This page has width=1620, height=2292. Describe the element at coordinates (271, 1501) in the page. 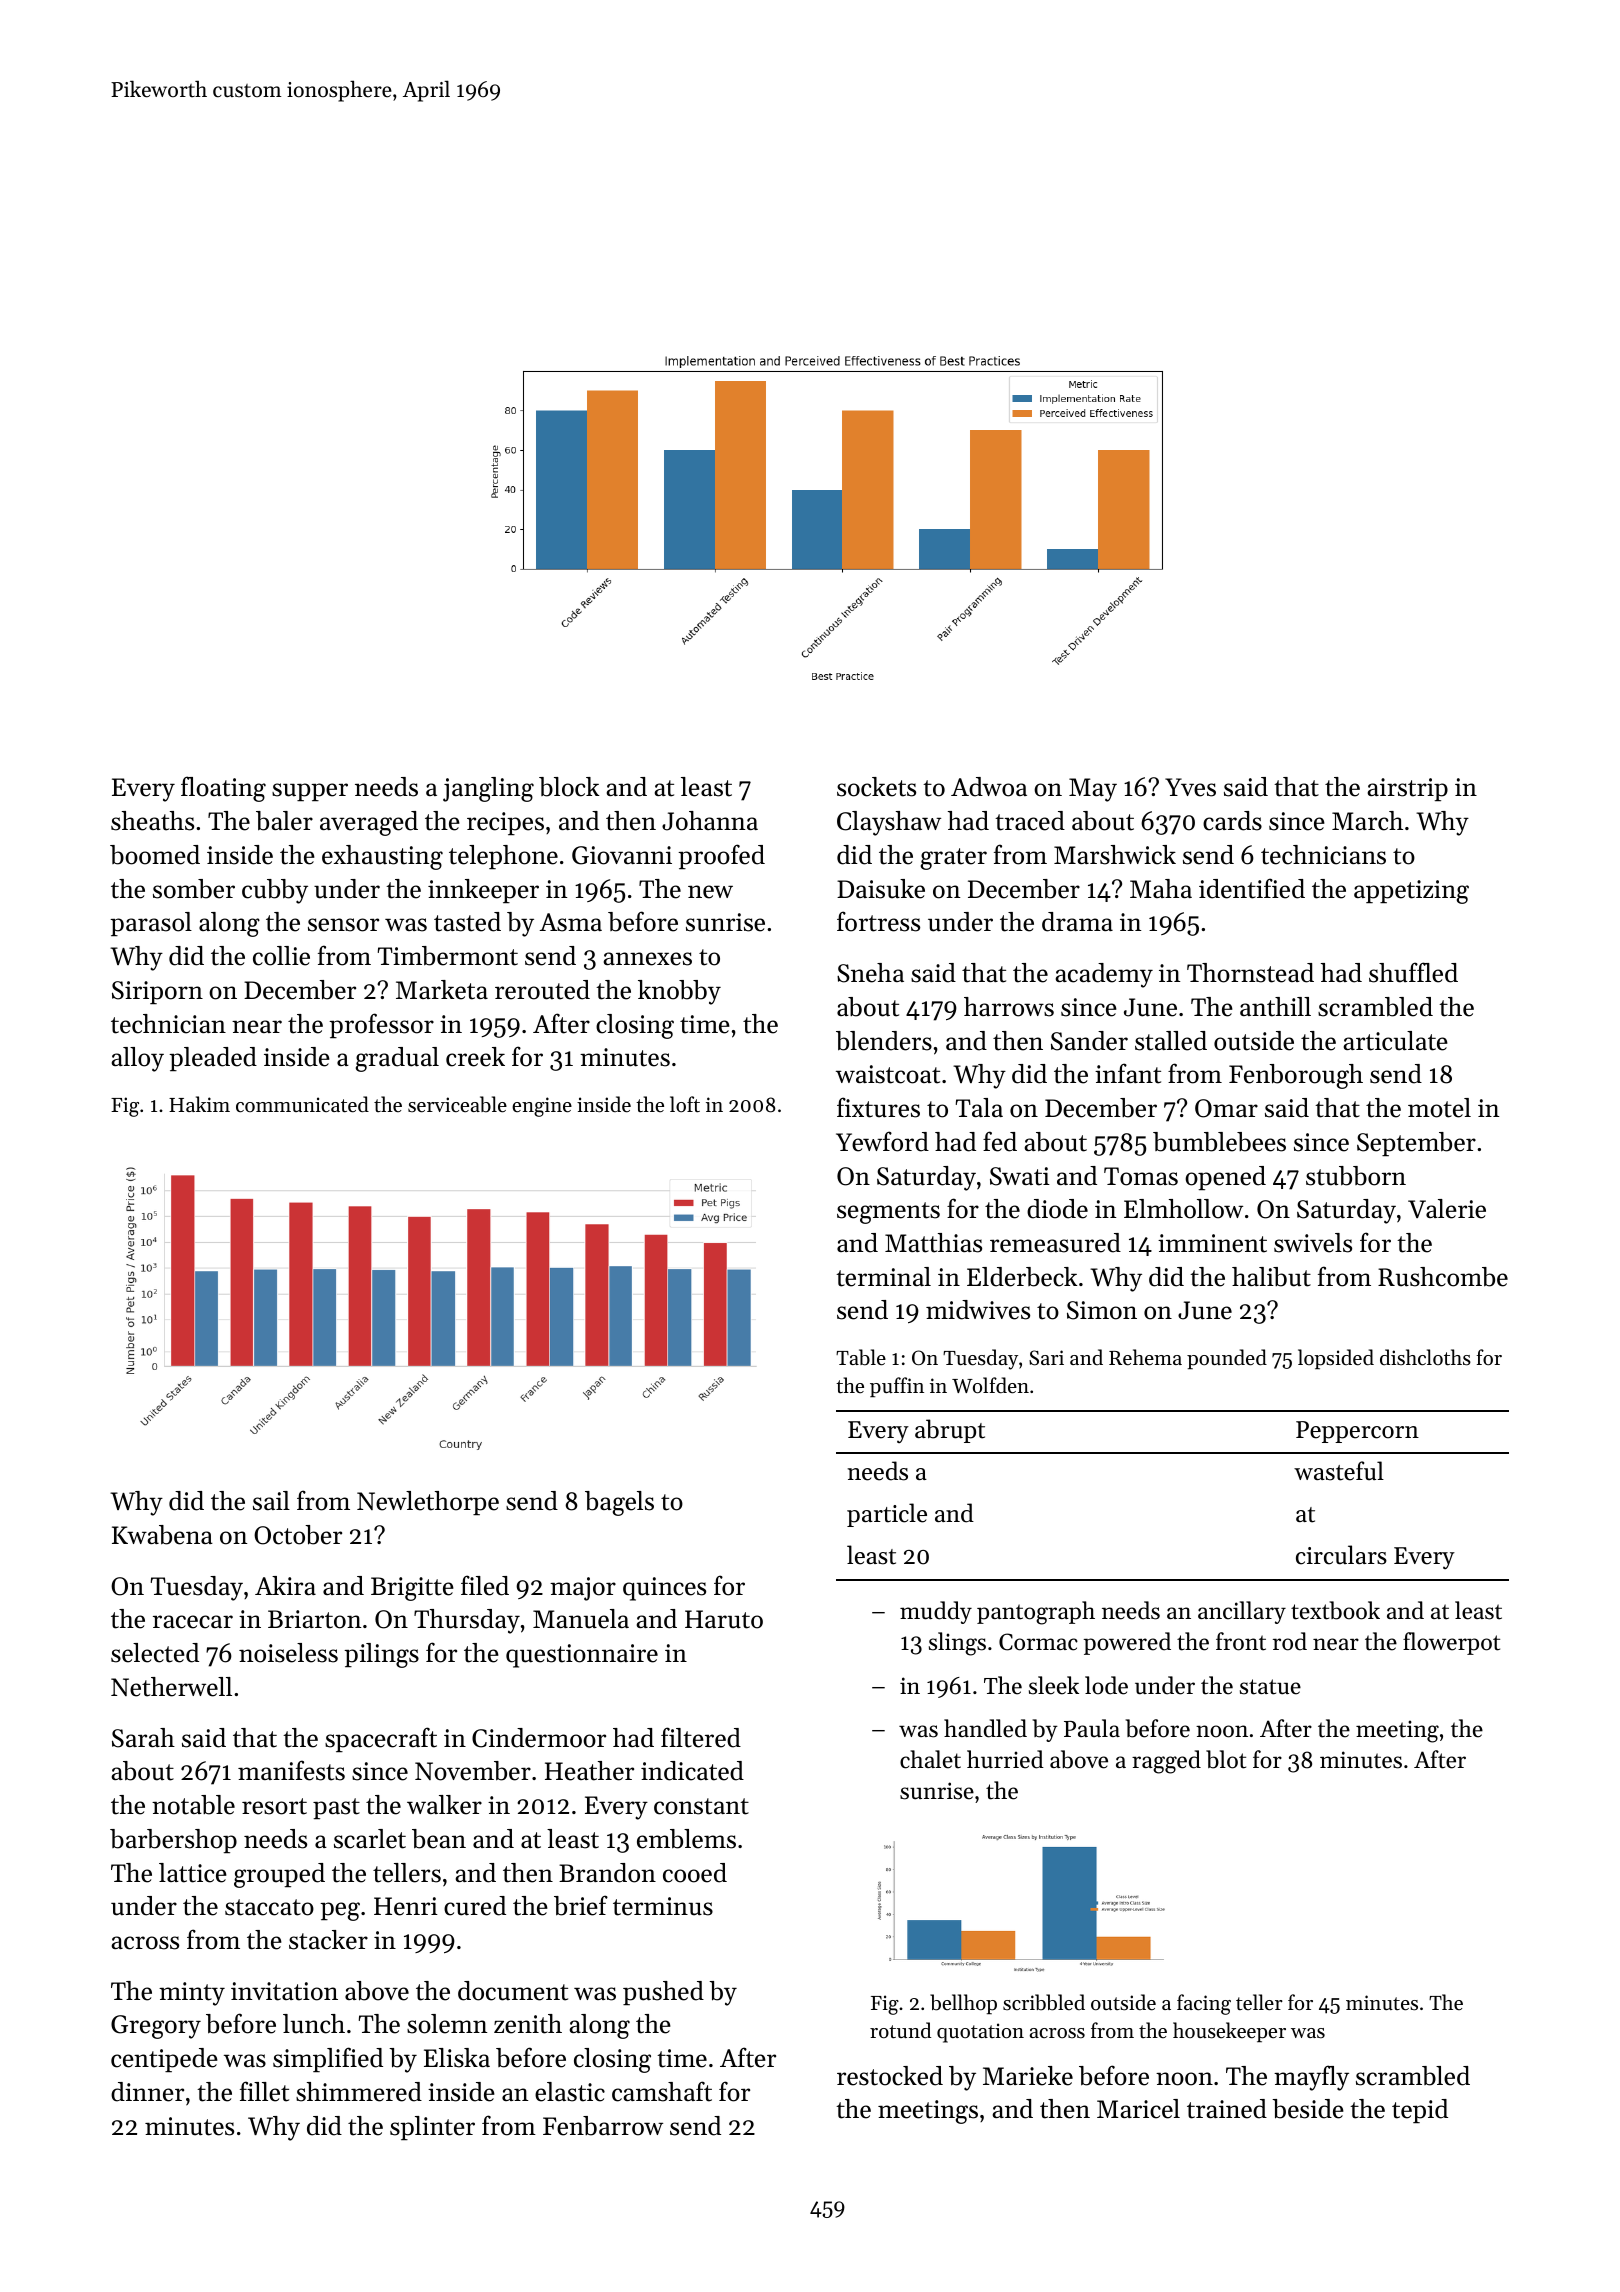

I see `sail` at that location.
